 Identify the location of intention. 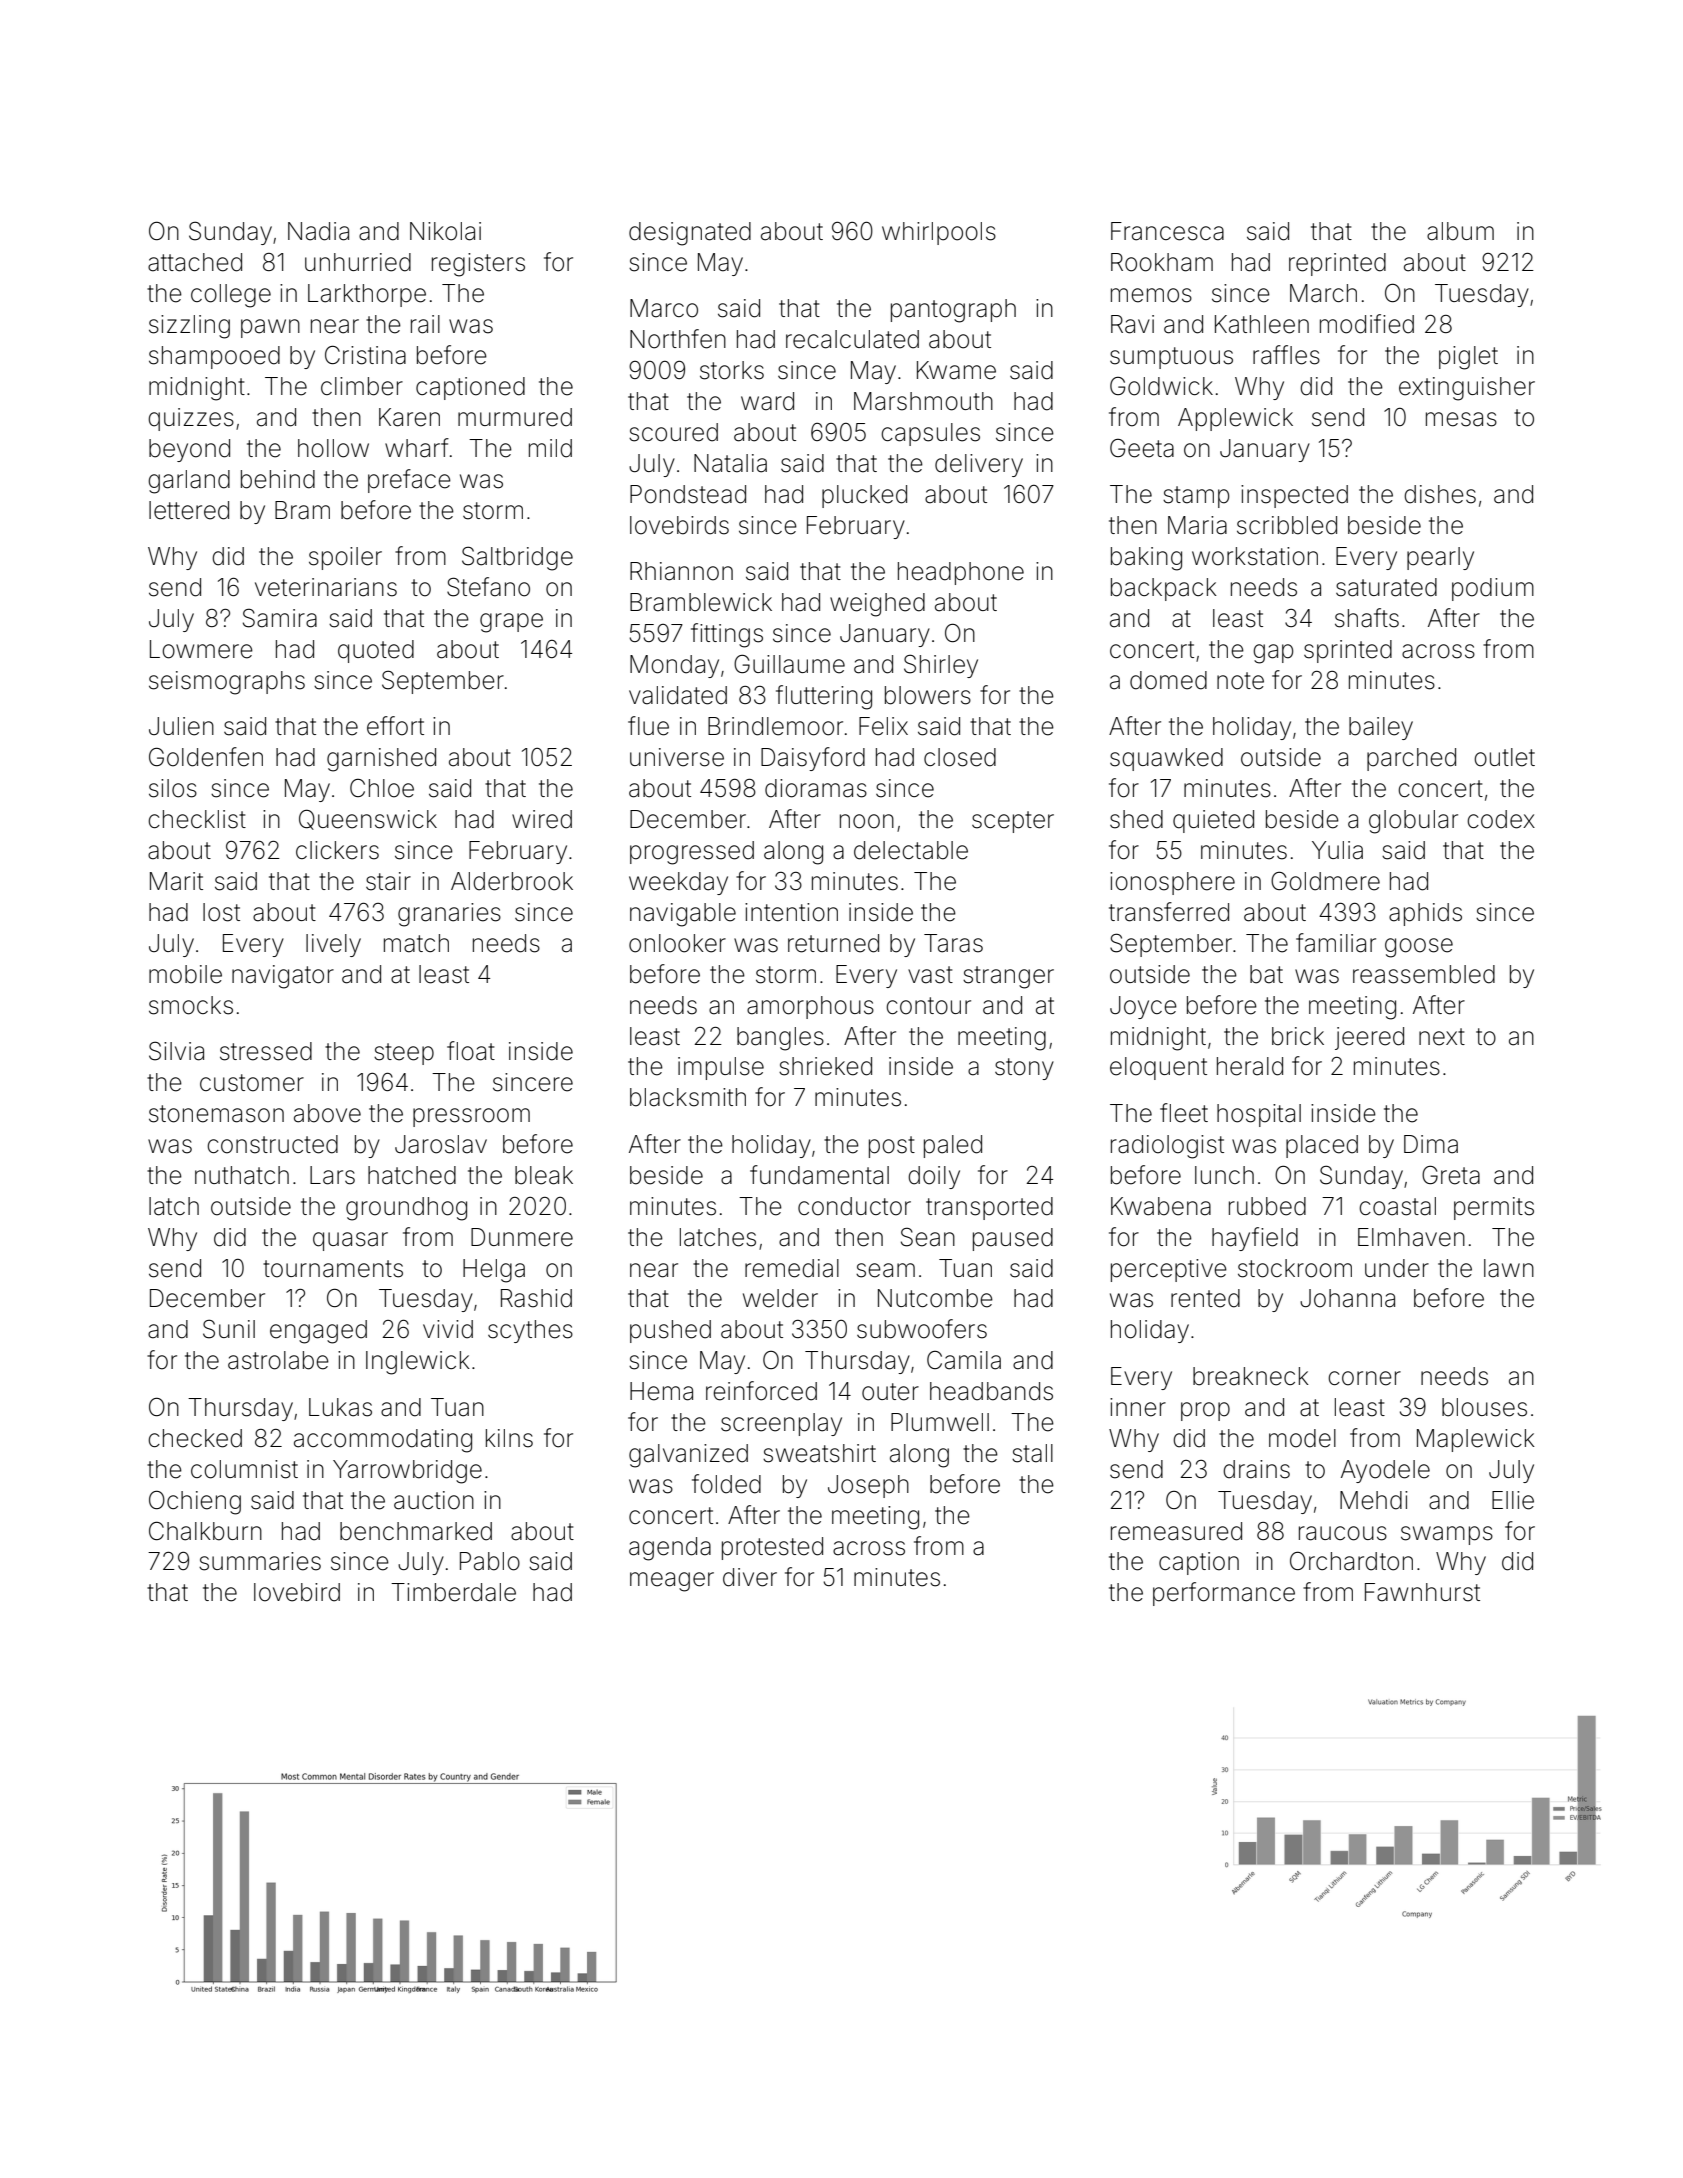
(791, 912).
